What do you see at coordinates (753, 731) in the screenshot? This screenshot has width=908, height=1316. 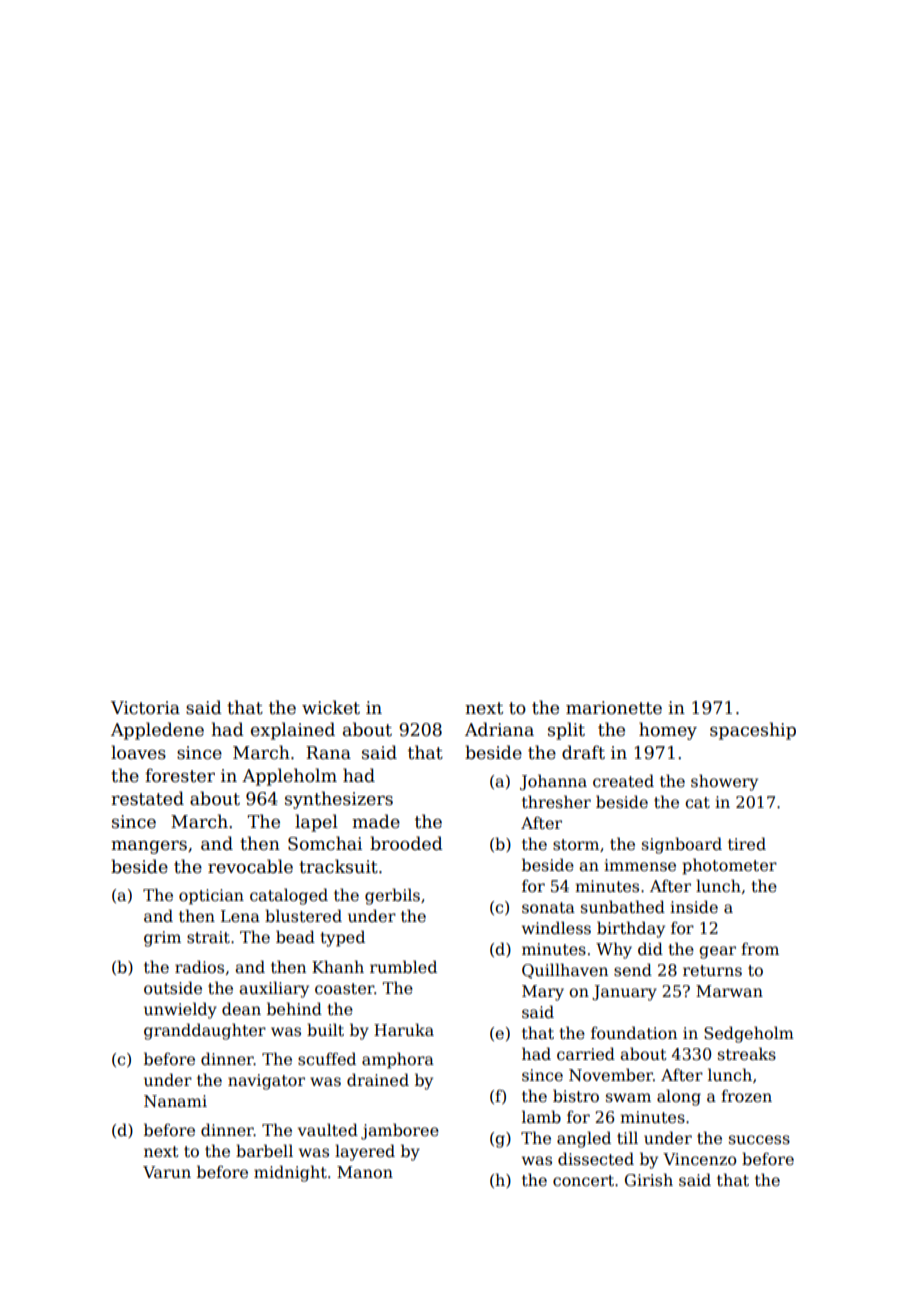 I see `spaceship` at bounding box center [753, 731].
